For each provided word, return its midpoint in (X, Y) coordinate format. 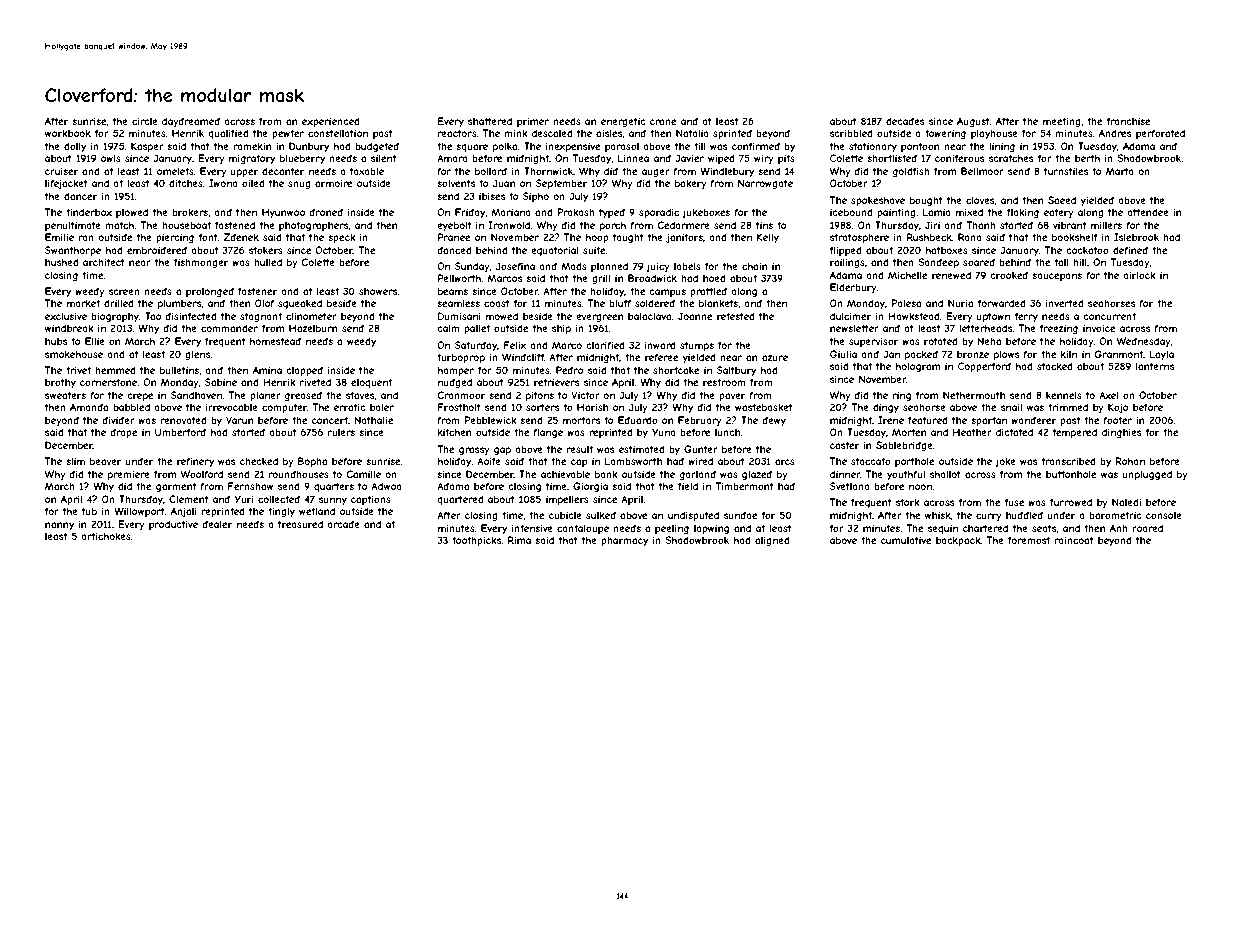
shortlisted (892, 158)
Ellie (95, 341)
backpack (958, 541)
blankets (718, 303)
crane (663, 122)
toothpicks (476, 541)
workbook (68, 133)
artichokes (106, 536)
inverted (1065, 303)
